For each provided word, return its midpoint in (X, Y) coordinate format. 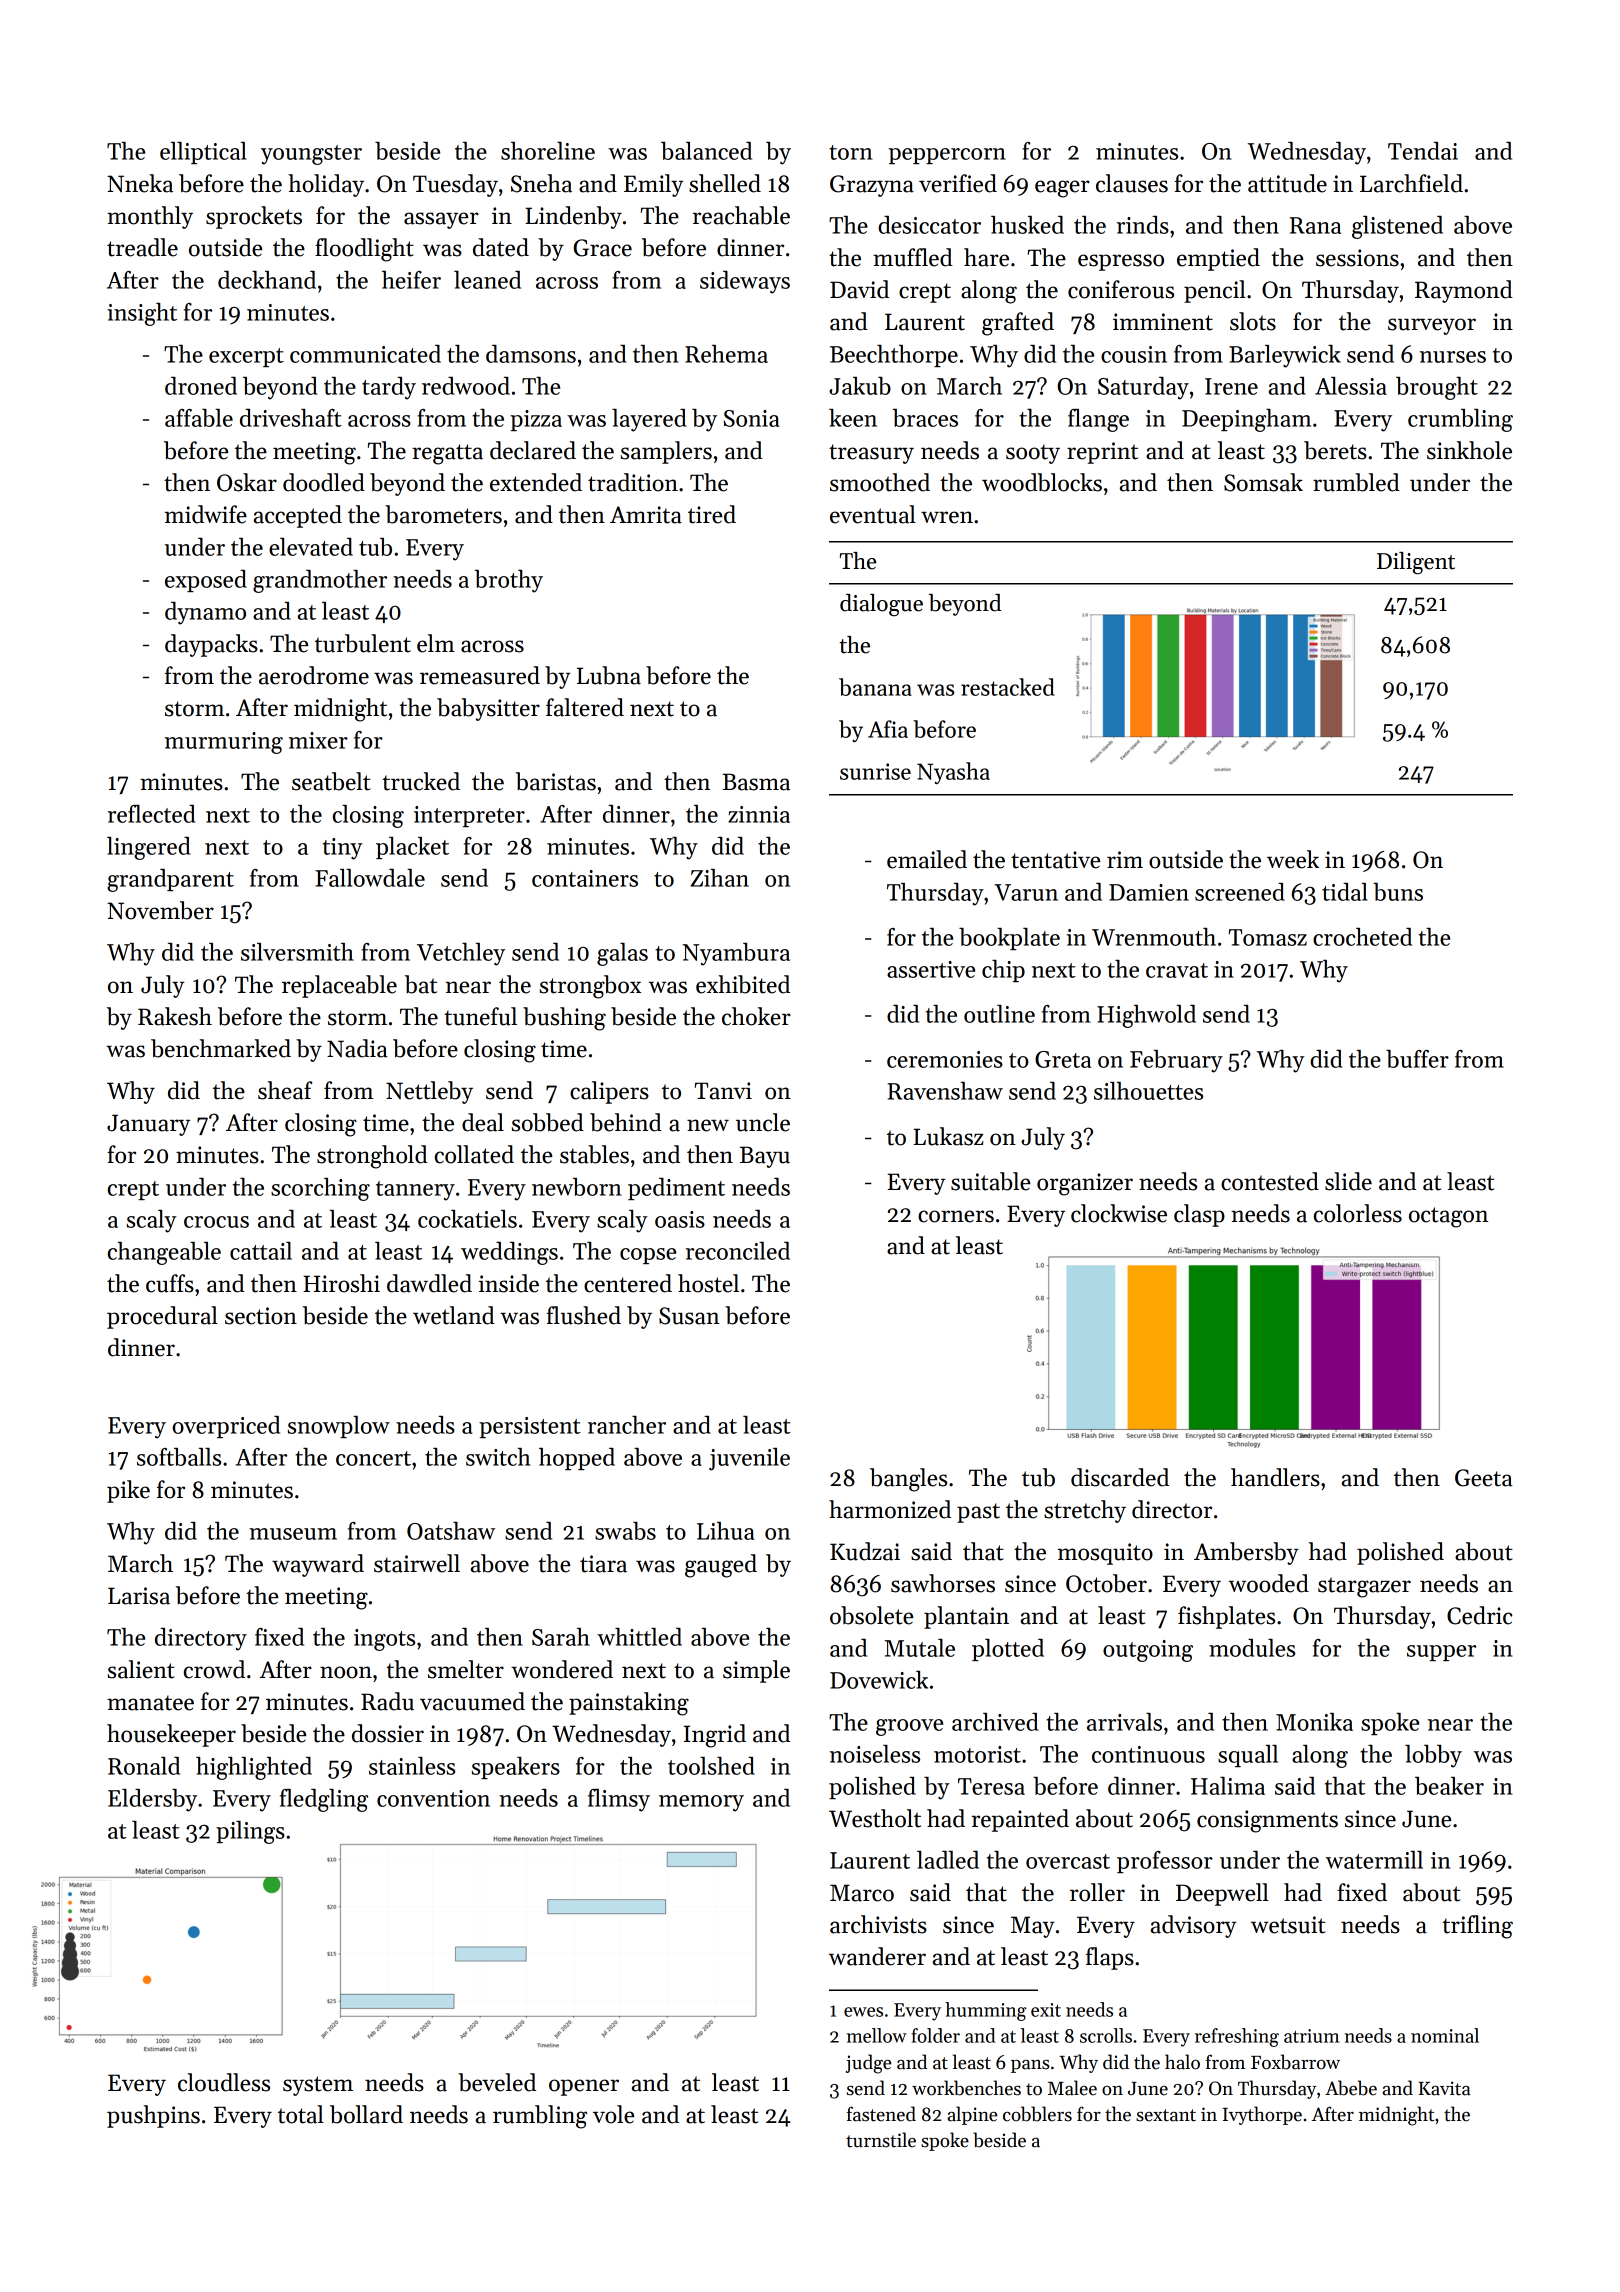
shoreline (548, 151)
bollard (366, 2114)
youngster (311, 155)
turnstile (881, 2140)
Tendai (1423, 151)
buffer (1417, 1059)
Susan (689, 1316)
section (261, 1316)
